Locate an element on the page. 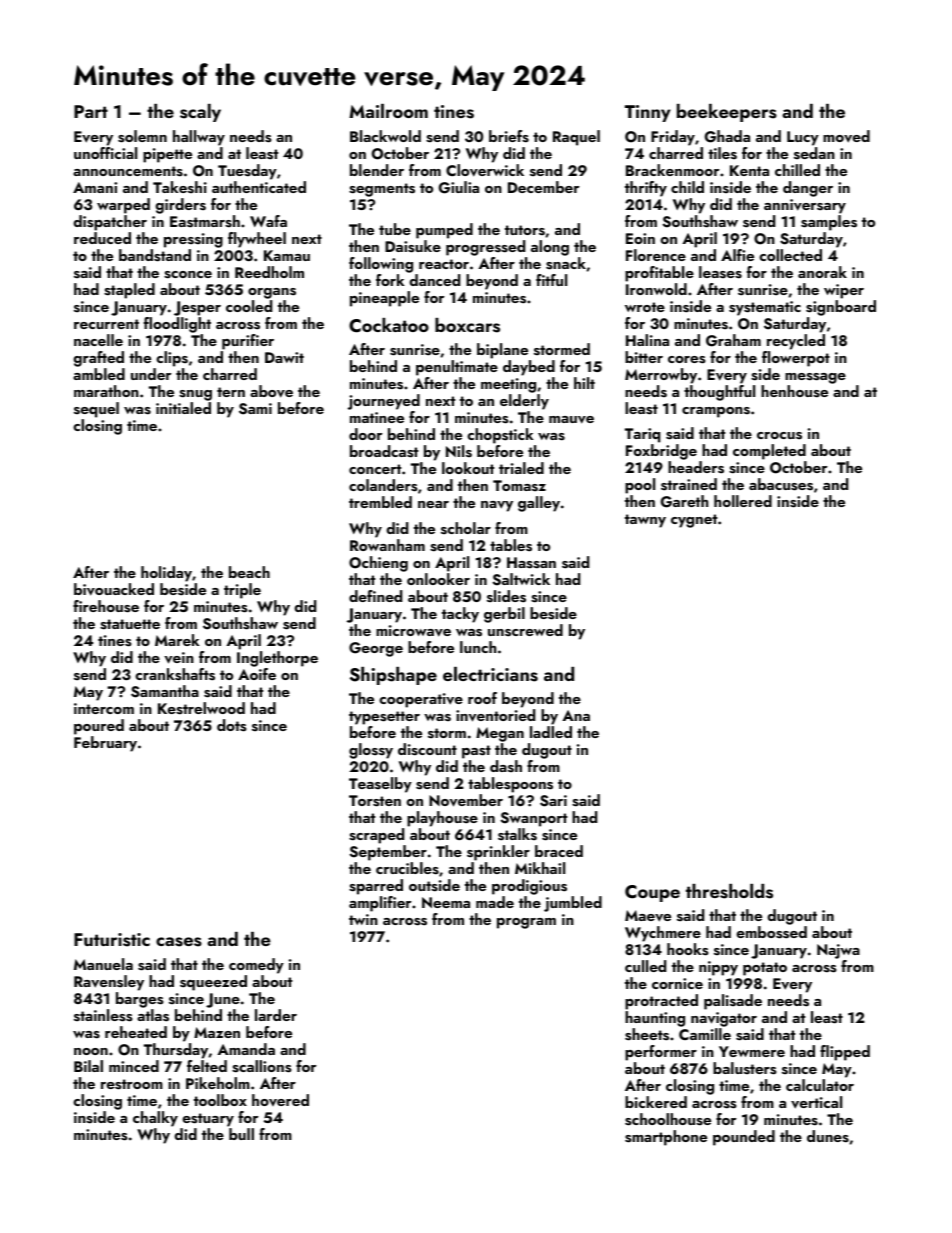 The width and height of the image is (952, 1233). signboard is located at coordinates (841, 308).
